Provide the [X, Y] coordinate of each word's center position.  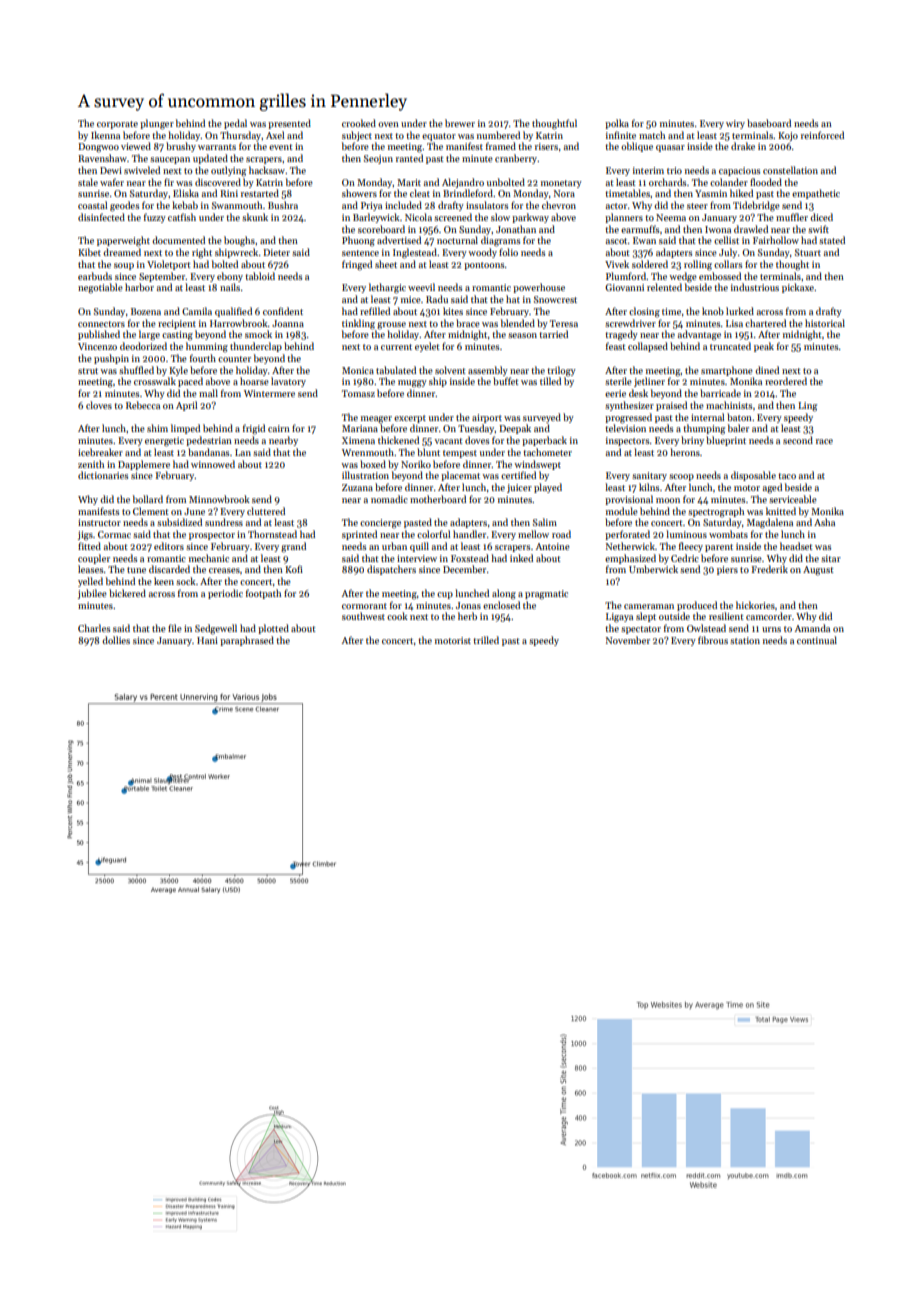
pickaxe [798, 288]
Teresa [564, 323]
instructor [99, 522]
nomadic [389, 499]
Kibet [89, 252]
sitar [831, 558]
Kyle [178, 371]
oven [388, 124]
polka [617, 124]
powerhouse [539, 288]
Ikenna [105, 135]
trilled [486, 640]
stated [832, 240]
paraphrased [247, 641]
